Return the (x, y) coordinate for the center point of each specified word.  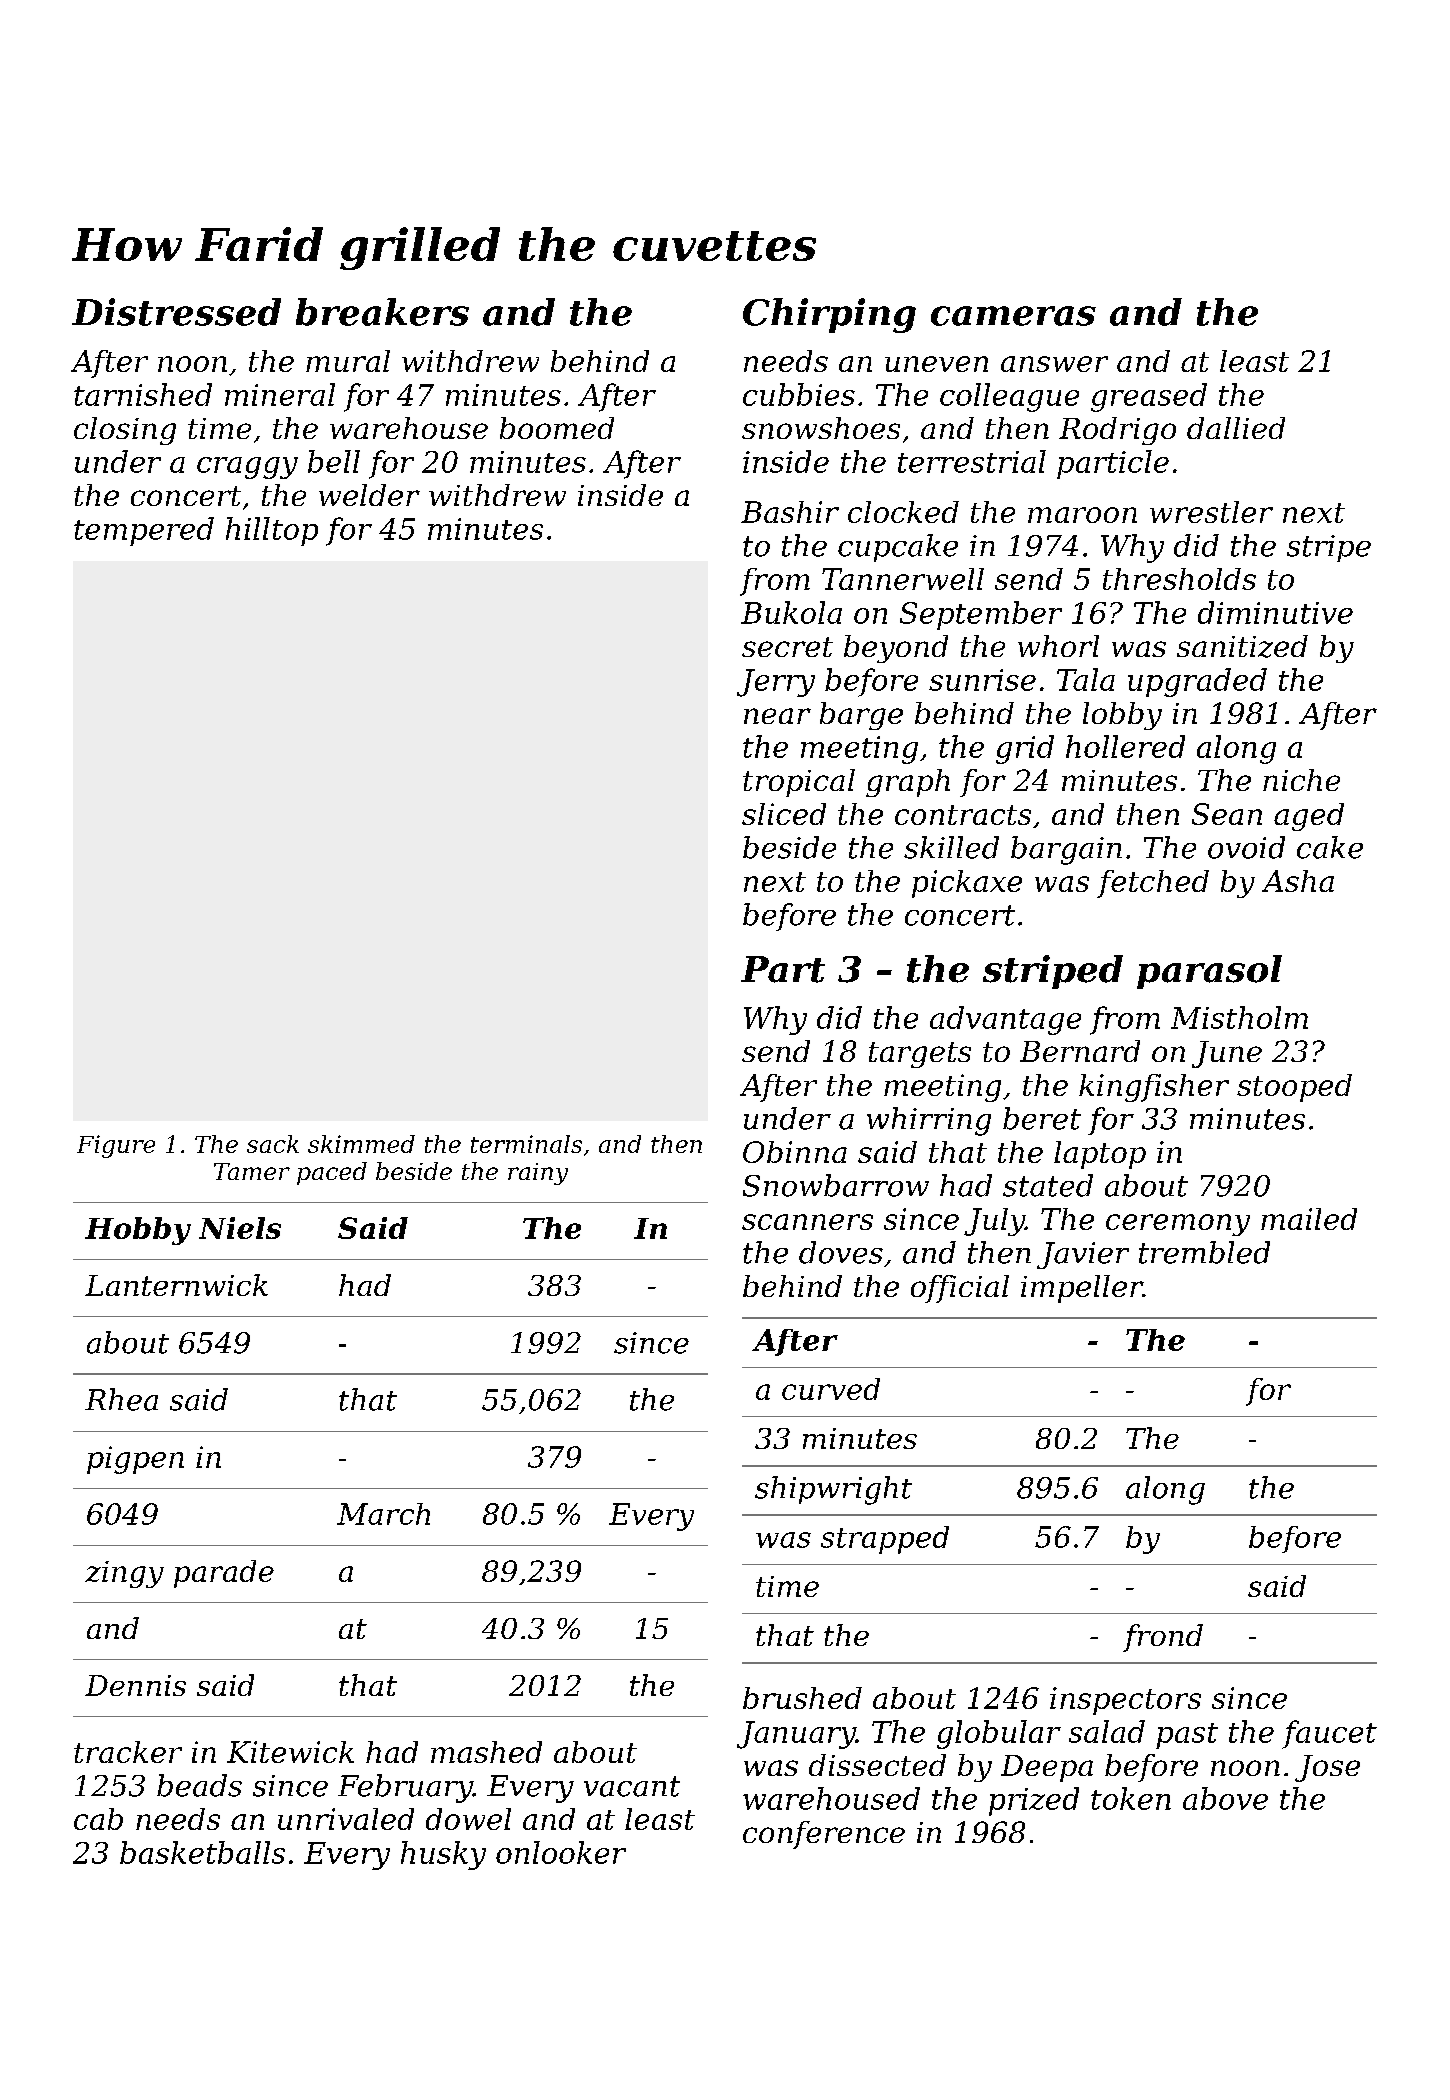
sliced (784, 814)
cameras (1013, 316)
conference (824, 1835)
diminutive (1275, 612)
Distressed (176, 312)
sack (273, 1144)
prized (1034, 1801)
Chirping (829, 315)
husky (443, 1855)
